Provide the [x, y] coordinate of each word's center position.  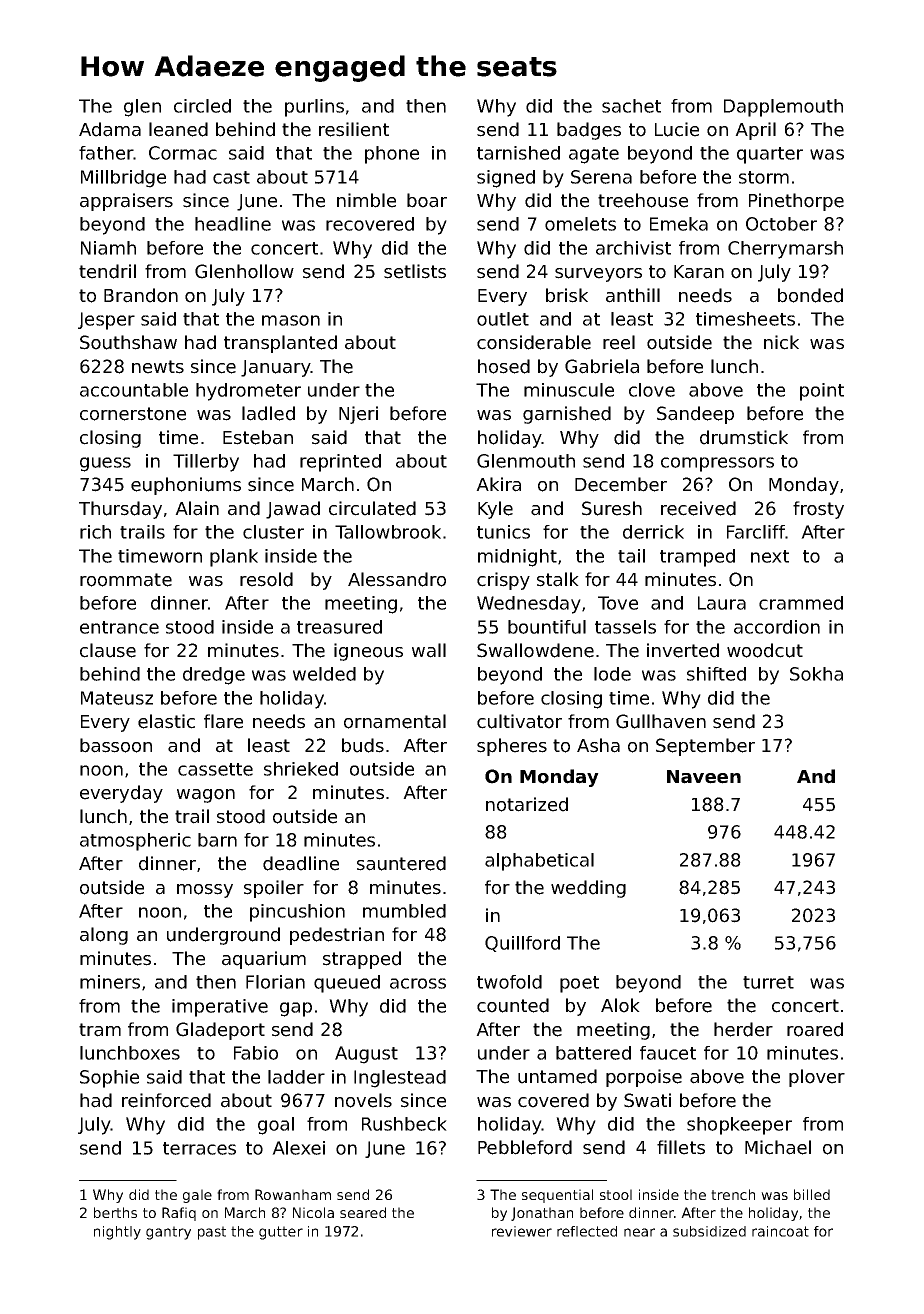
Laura [722, 603]
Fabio [256, 1053]
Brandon [141, 295]
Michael [778, 1147]
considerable [534, 342]
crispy [503, 581]
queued [347, 984]
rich [95, 532]
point [822, 392]
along [104, 936]
